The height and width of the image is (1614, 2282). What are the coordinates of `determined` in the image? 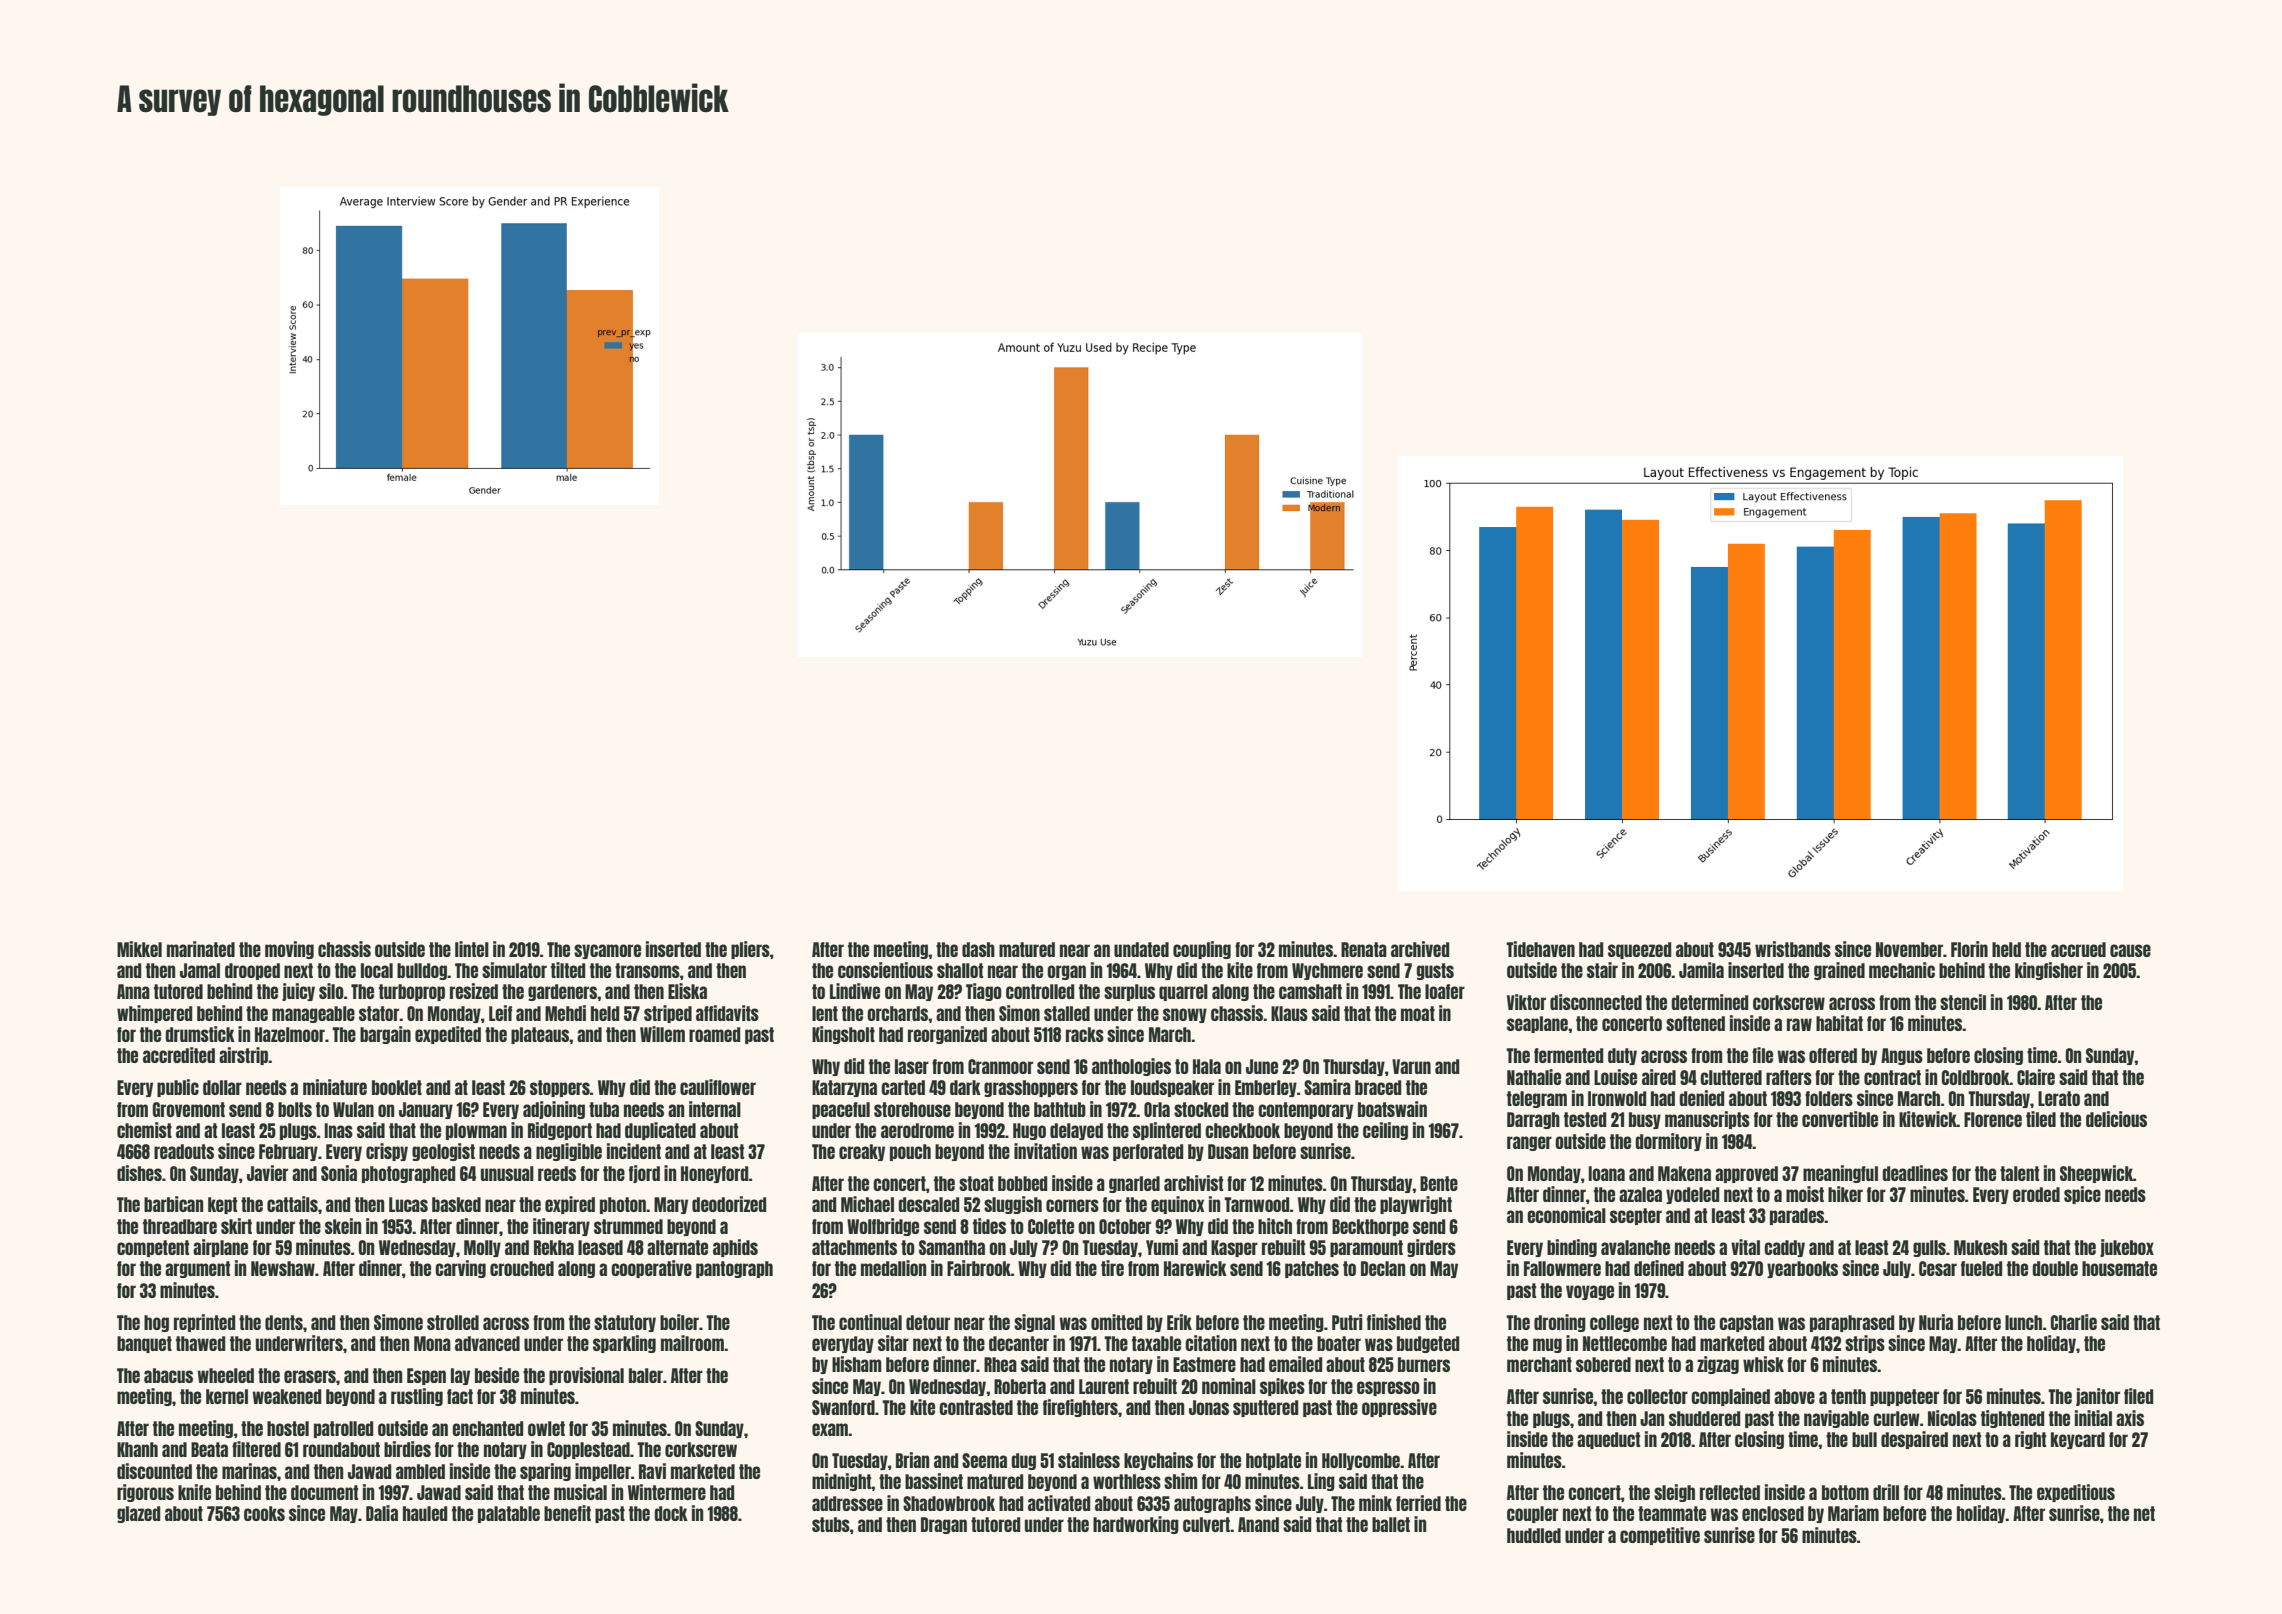 It's located at (1710, 1002).
